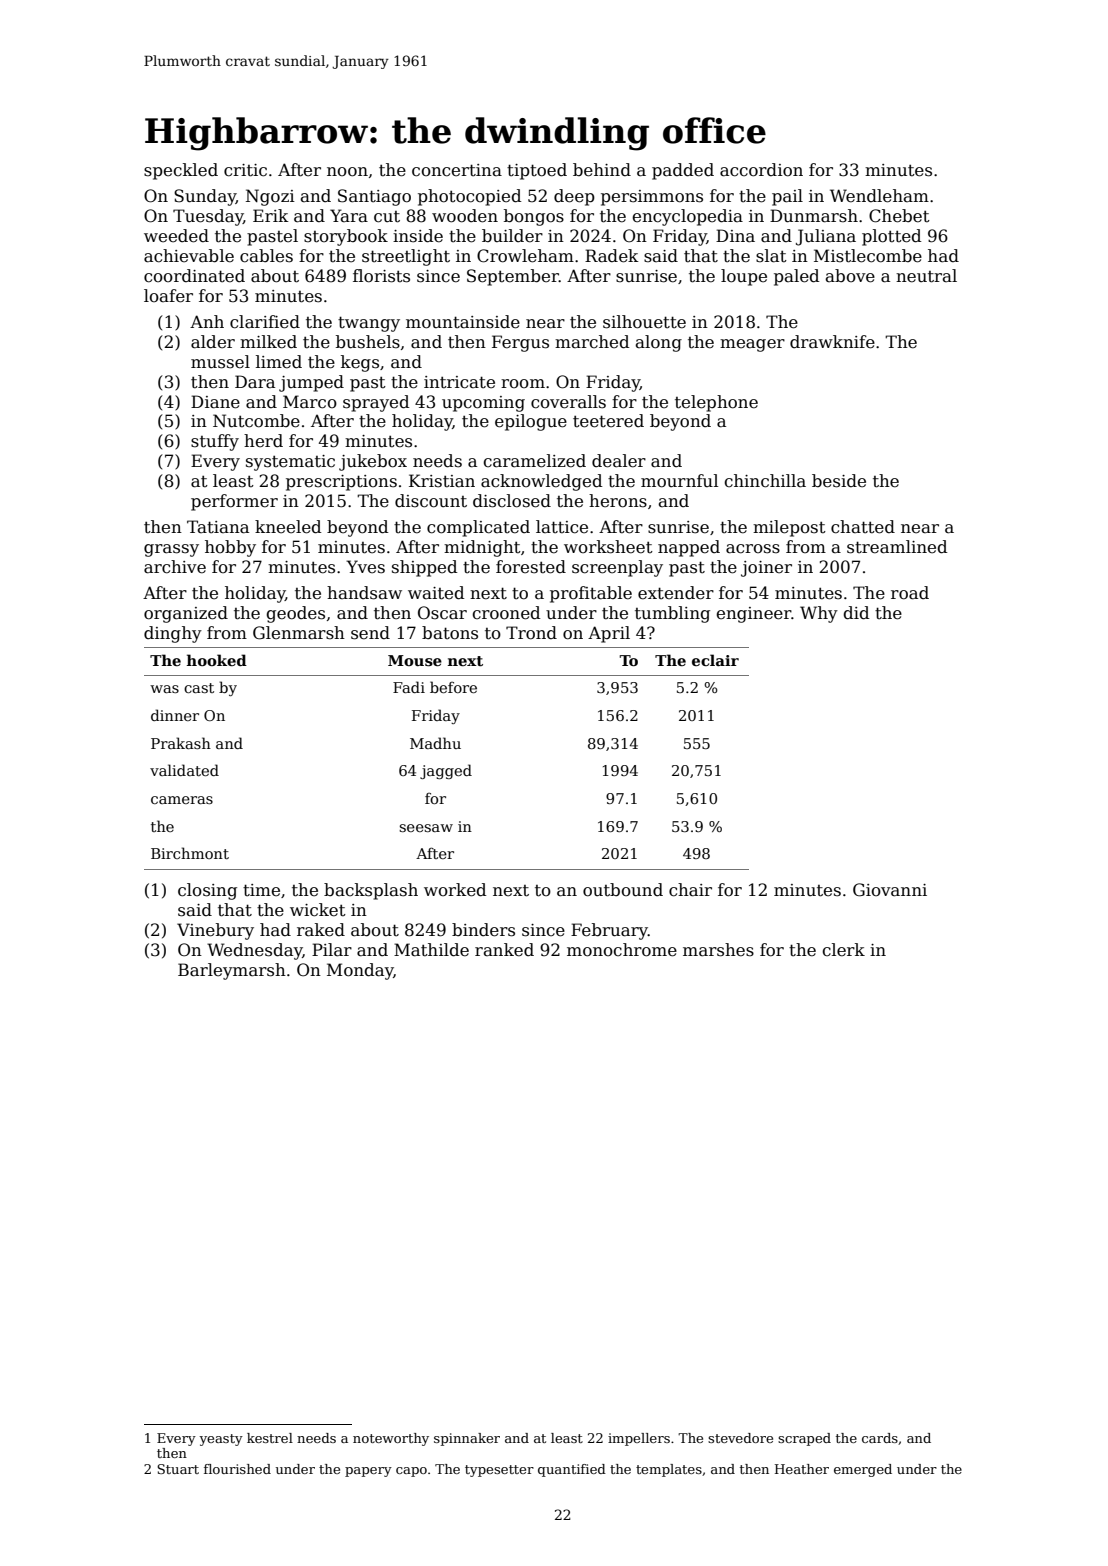 This screenshot has width=1108, height=1566. What do you see at coordinates (863, 527) in the screenshot?
I see `chatted` at bounding box center [863, 527].
